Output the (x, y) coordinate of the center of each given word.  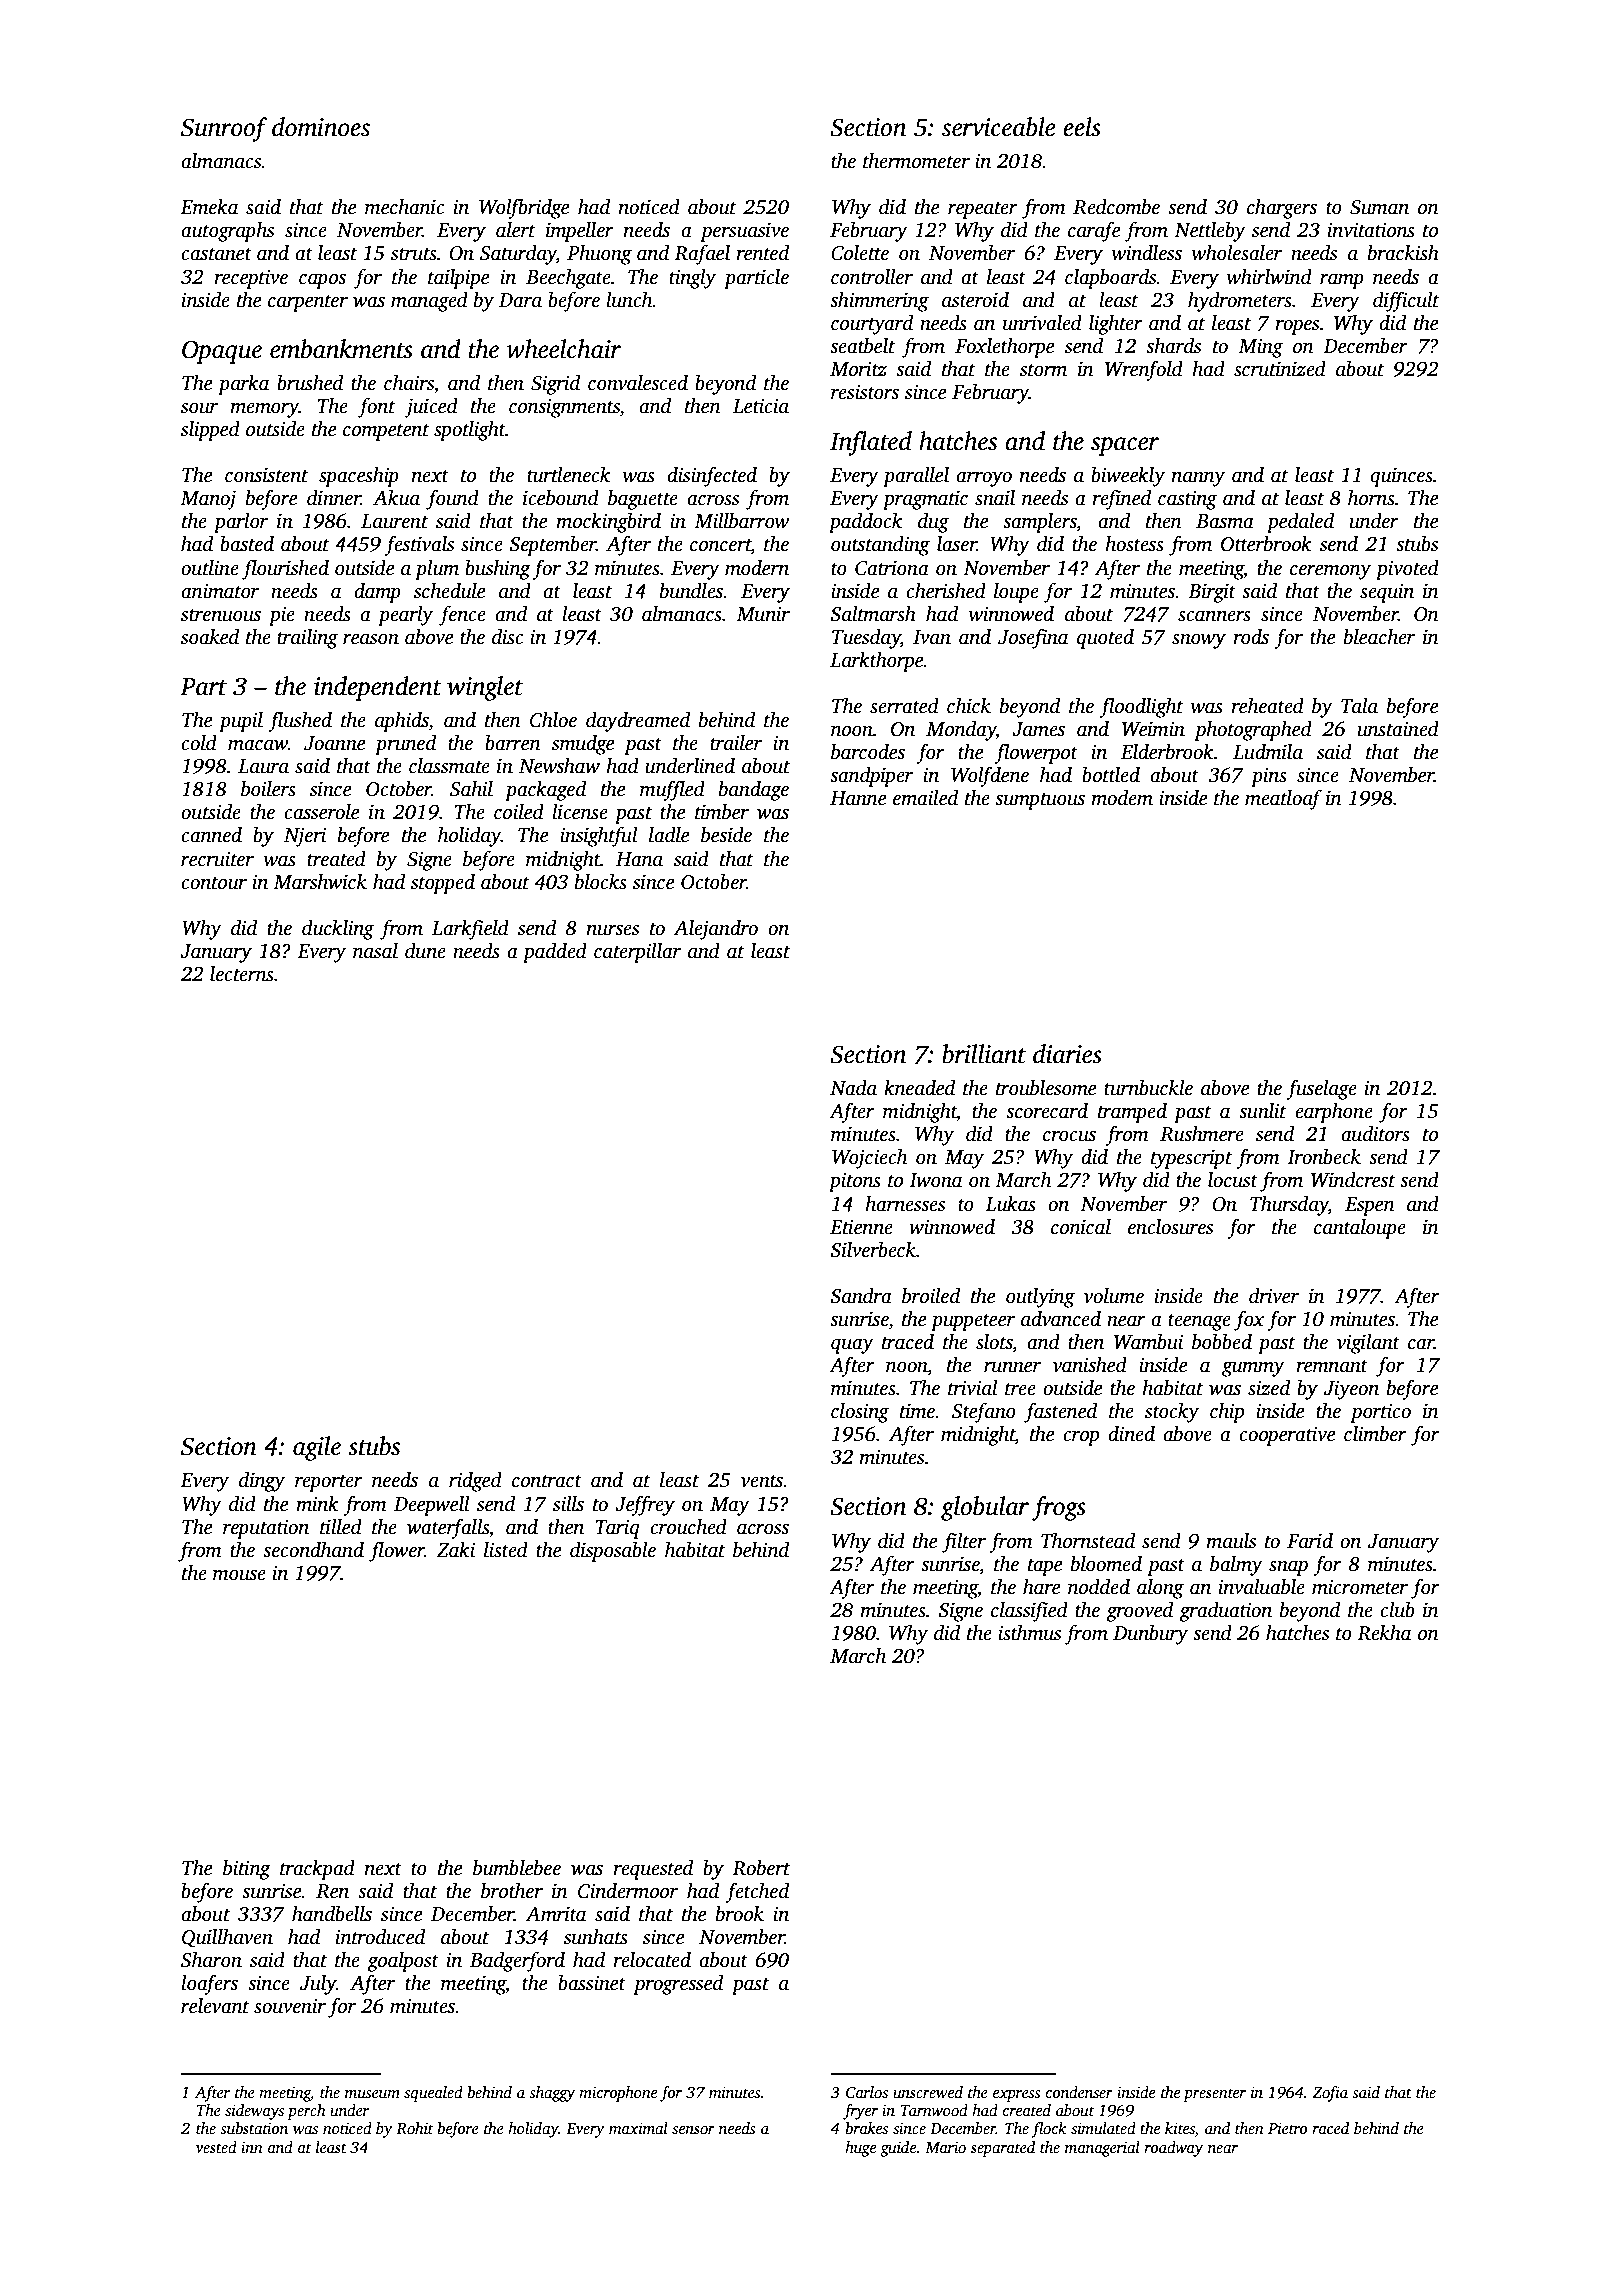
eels (1082, 127)
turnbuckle (1148, 1088)
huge (860, 2149)
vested (216, 2147)
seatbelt (862, 346)
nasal (375, 951)
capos (322, 281)
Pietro (1287, 2128)
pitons (855, 1182)
